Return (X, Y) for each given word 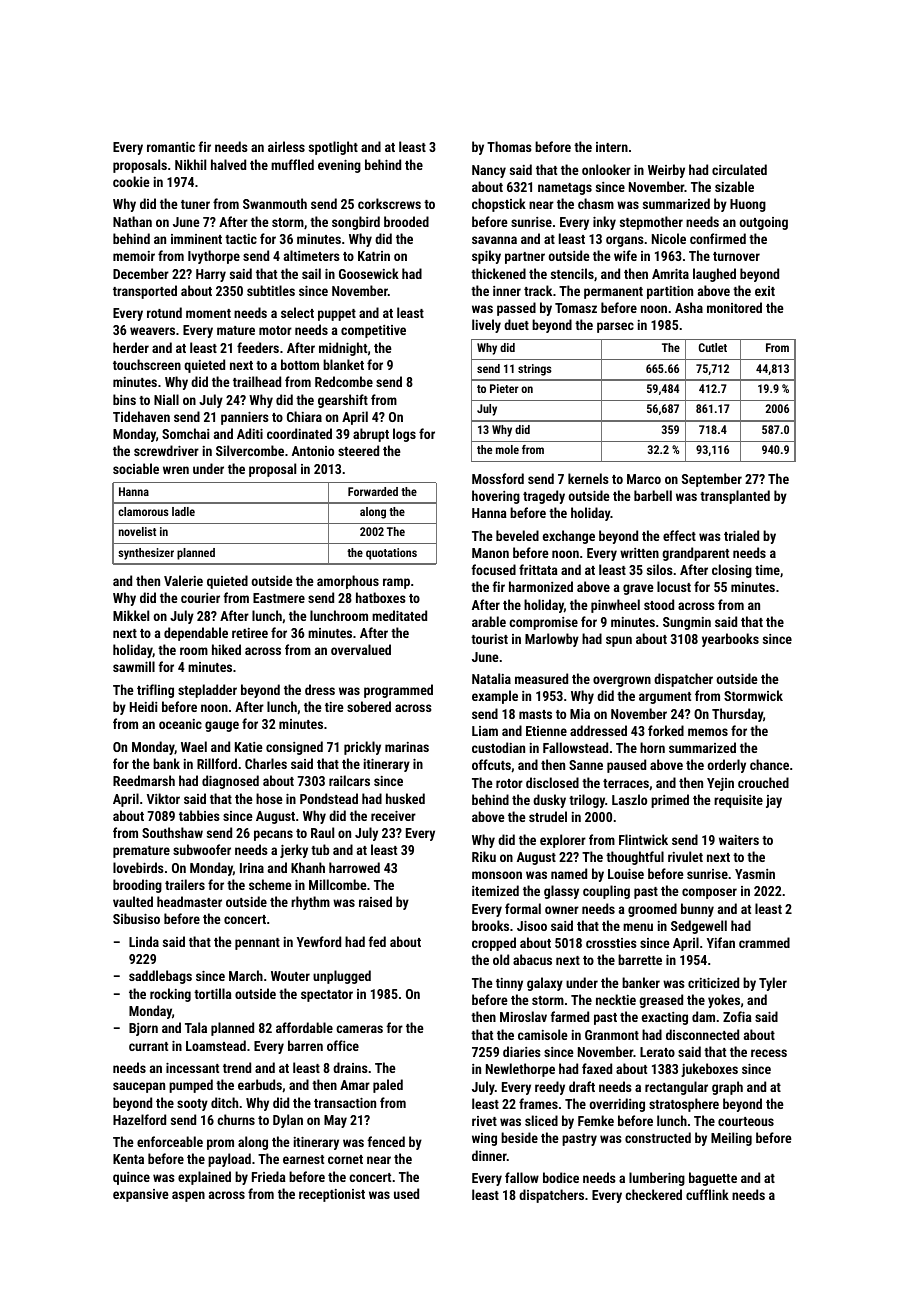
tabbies (199, 815)
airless (286, 146)
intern (612, 147)
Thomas (509, 146)
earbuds (260, 1084)
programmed (398, 691)
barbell (653, 495)
